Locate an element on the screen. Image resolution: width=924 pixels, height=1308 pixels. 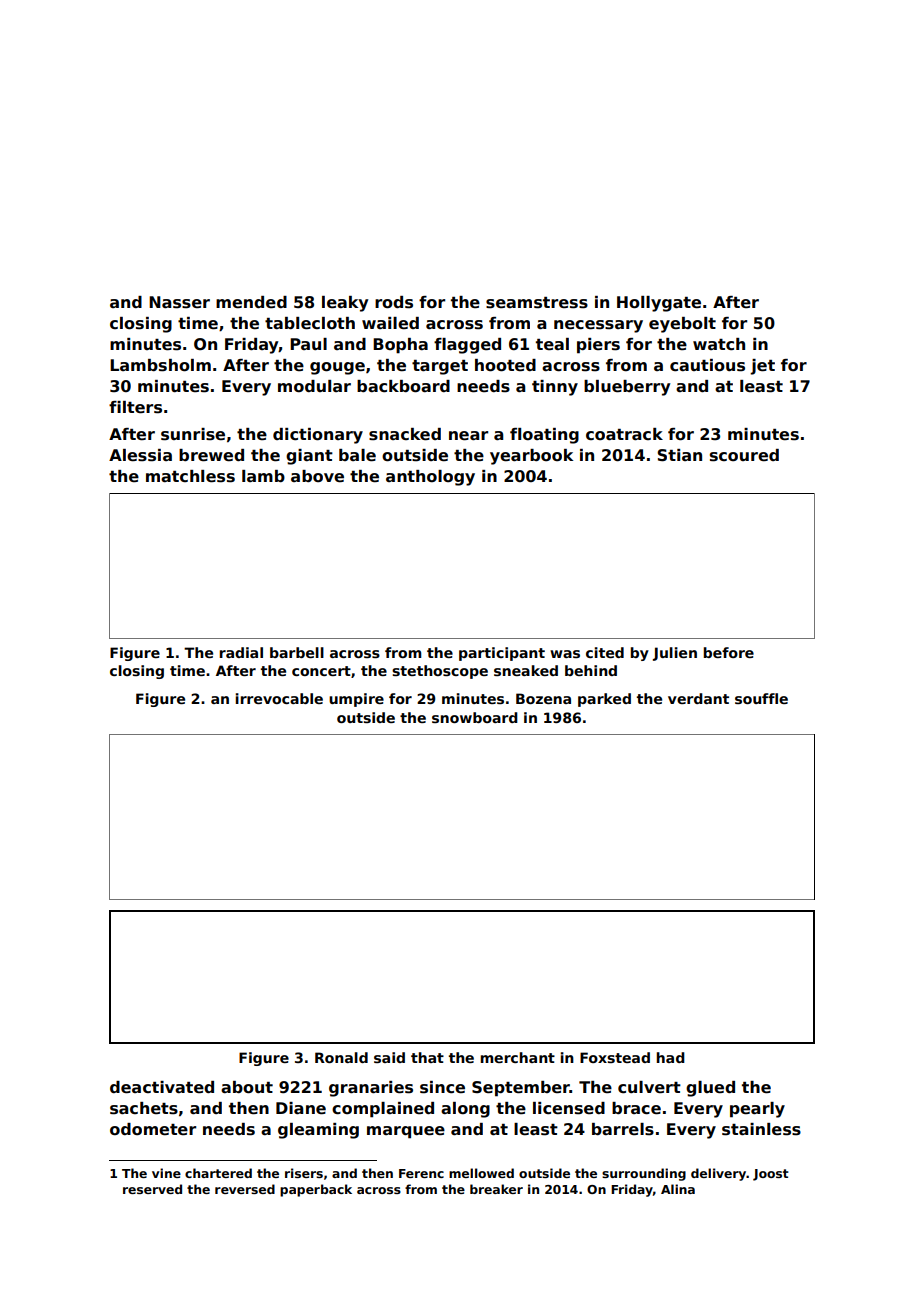
participant is located at coordinates (502, 654).
